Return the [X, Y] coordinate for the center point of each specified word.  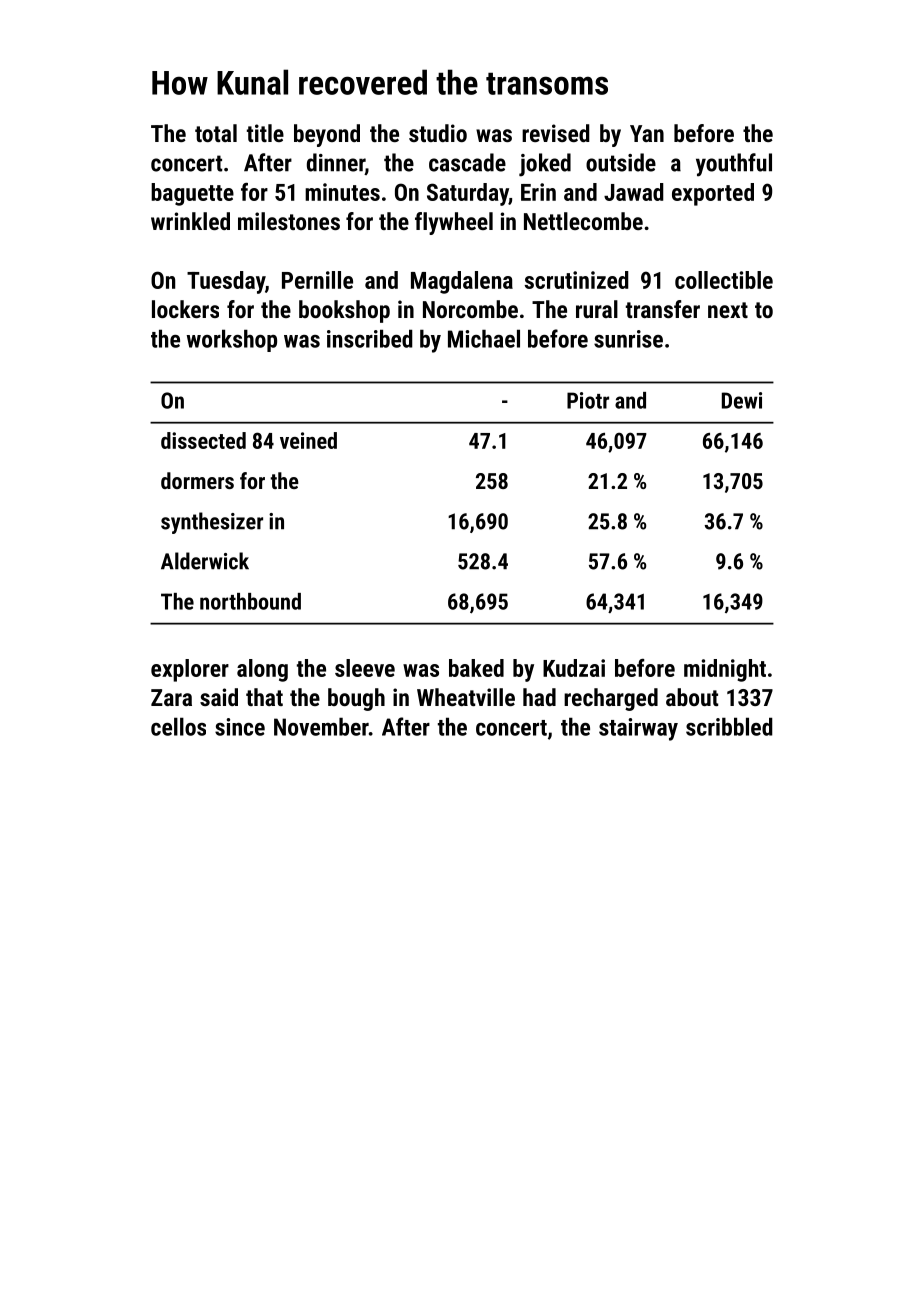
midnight [725, 670]
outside [621, 162]
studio [438, 133]
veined [308, 440]
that [264, 697]
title [265, 133]
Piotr [588, 400]
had [539, 697]
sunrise [628, 339]
